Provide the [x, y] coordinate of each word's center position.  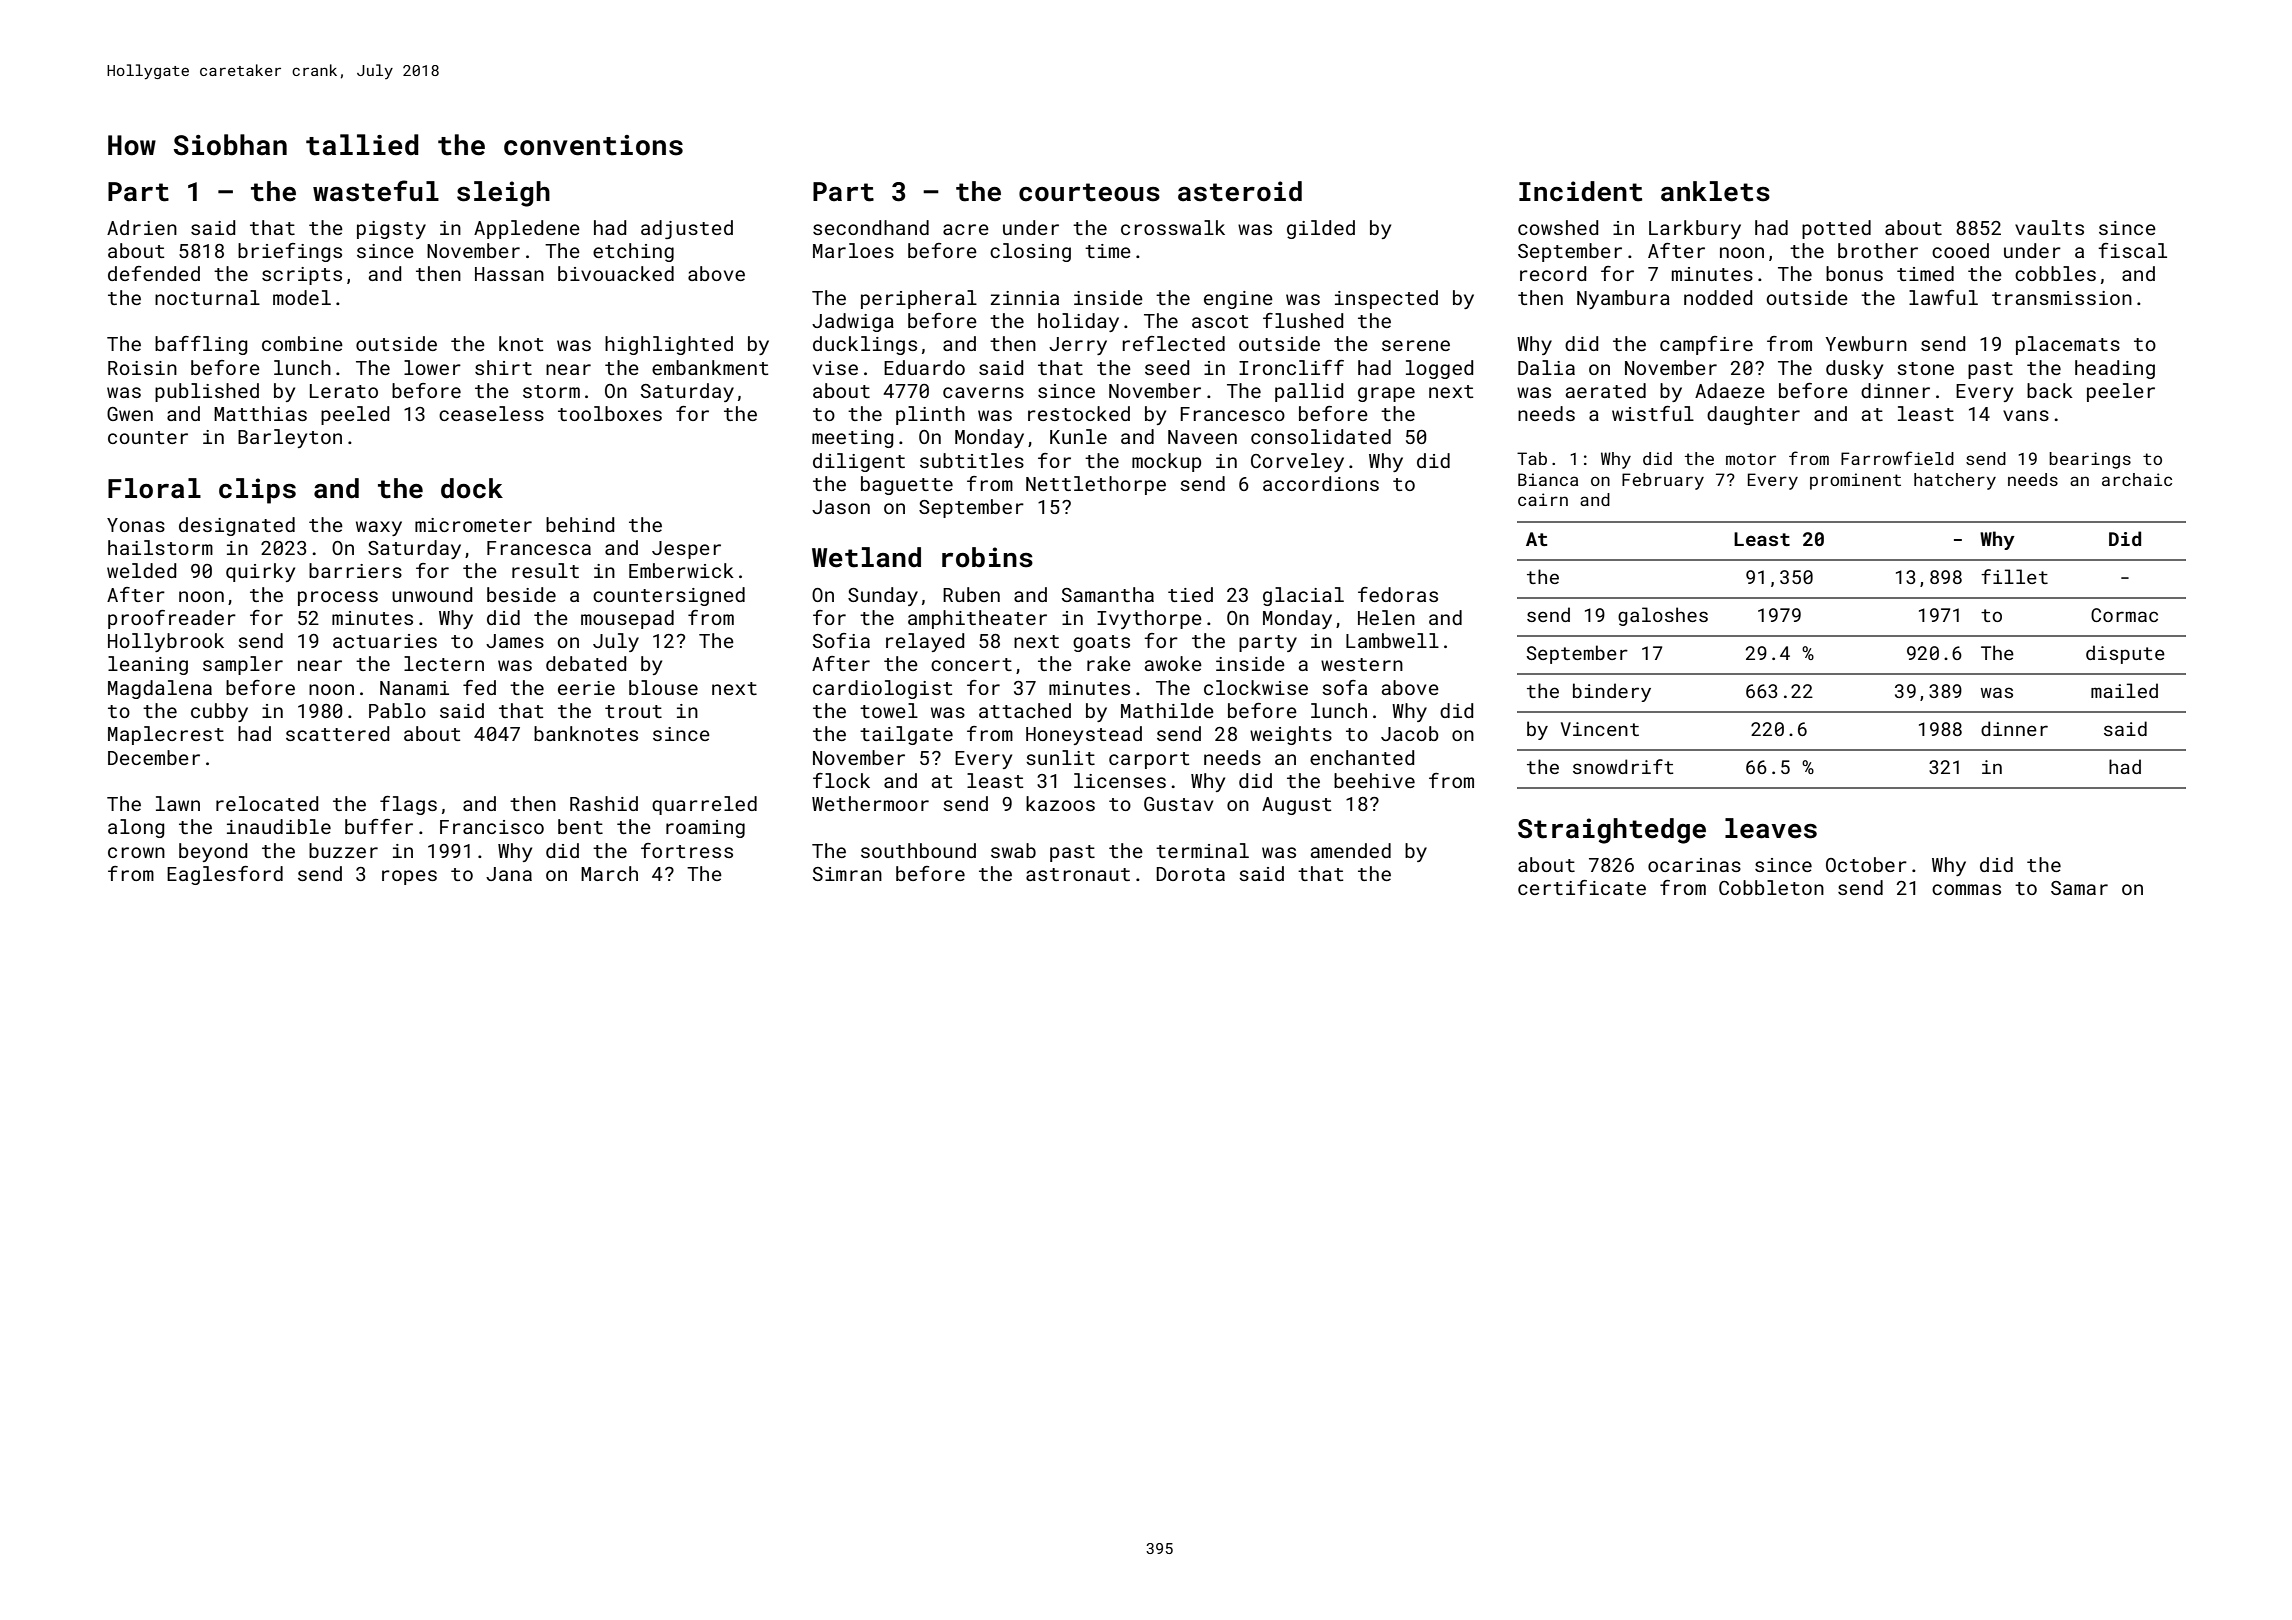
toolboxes [610, 413]
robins [987, 557]
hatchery [1955, 481]
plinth [930, 415]
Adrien [142, 227]
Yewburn [1866, 343]
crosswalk [1173, 227]
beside [521, 594]
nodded [1718, 297]
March [609, 873]
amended [1351, 850]
